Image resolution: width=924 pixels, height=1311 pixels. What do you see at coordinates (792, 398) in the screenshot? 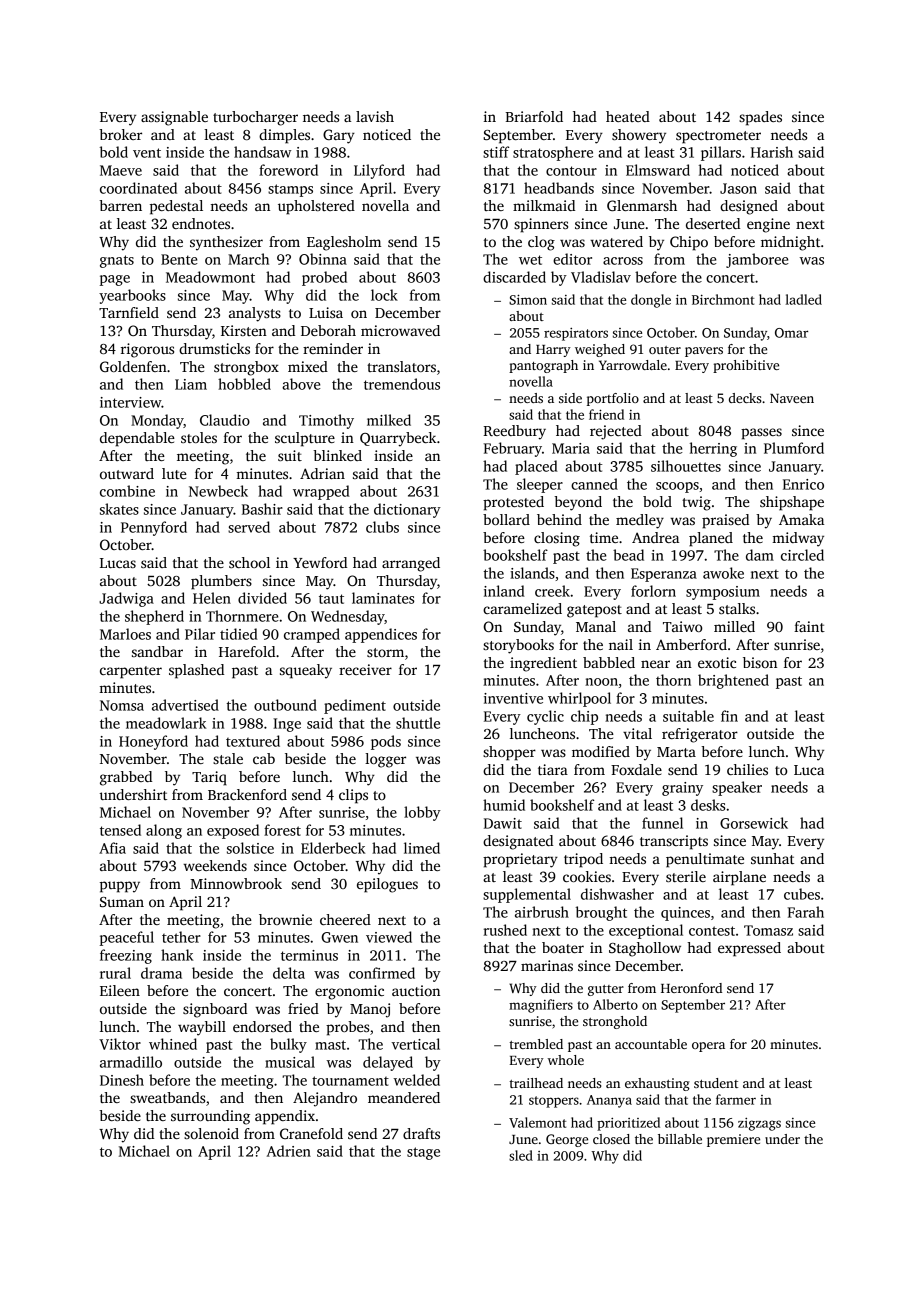
I see `Naveen` at bounding box center [792, 398].
